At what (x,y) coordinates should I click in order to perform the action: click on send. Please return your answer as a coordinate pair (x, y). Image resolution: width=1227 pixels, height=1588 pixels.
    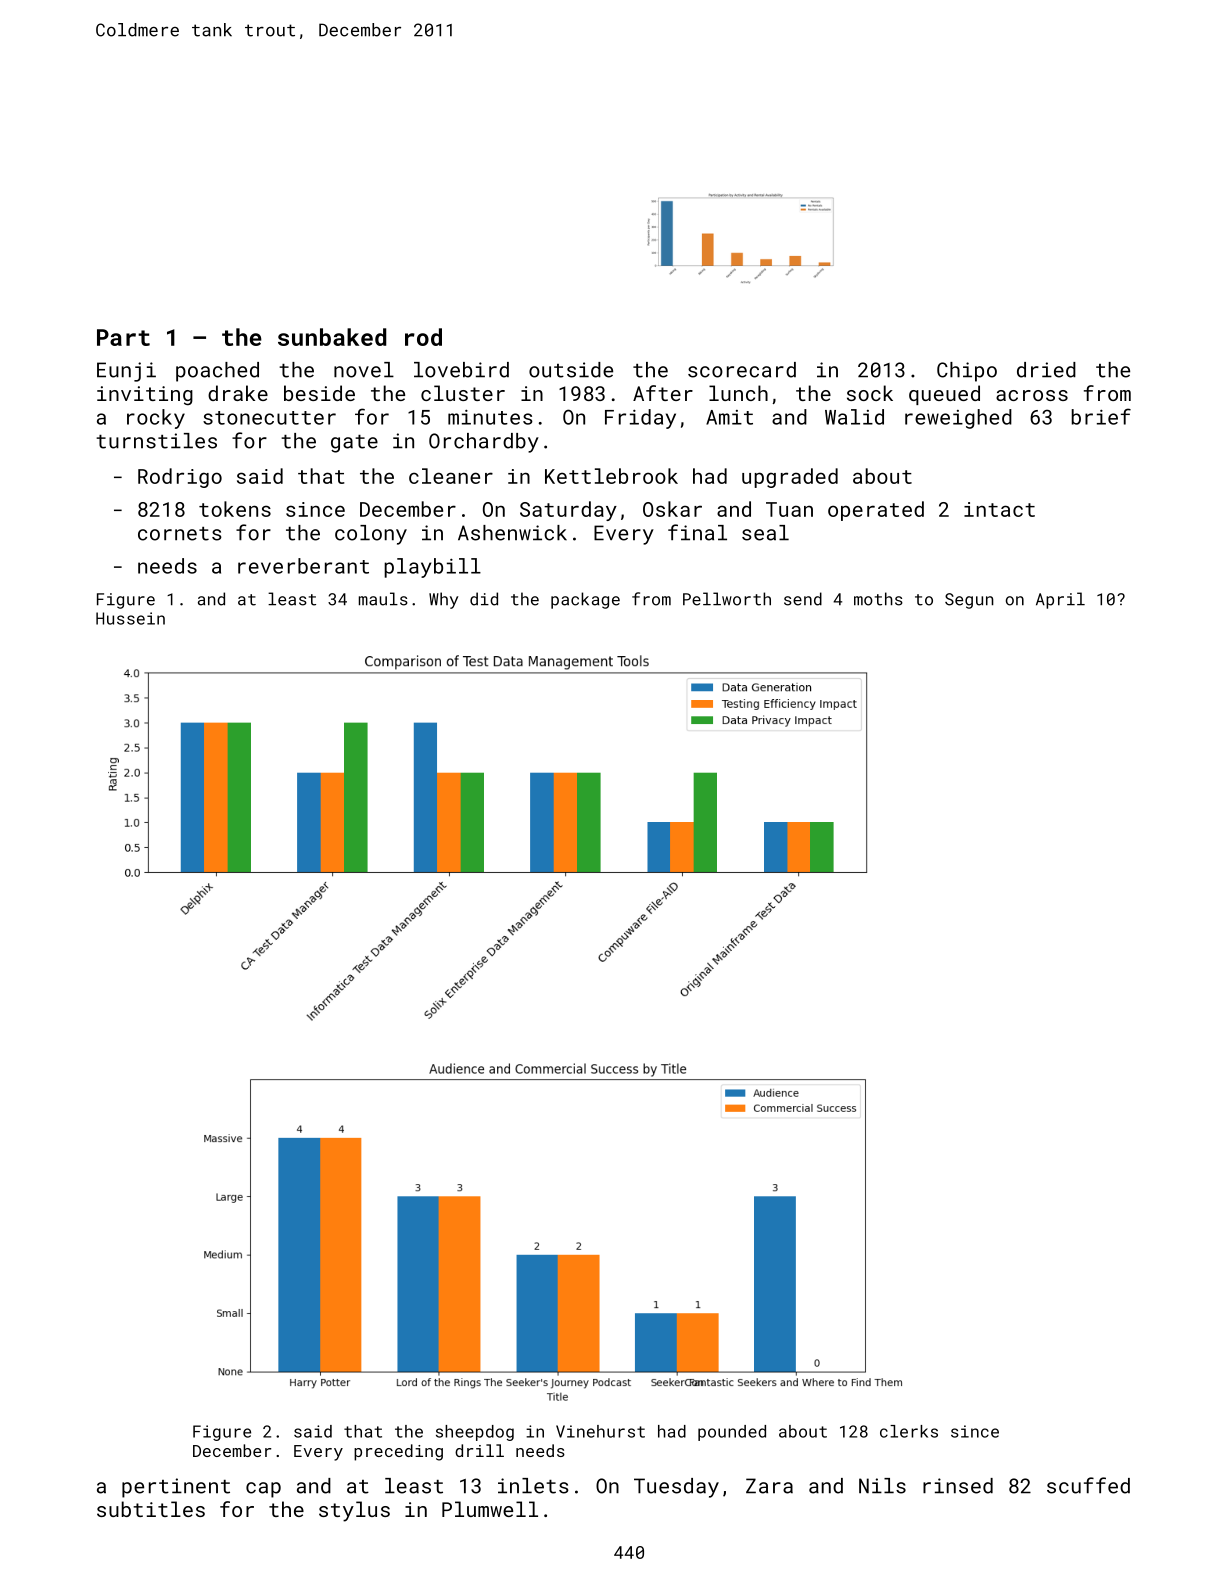
    Looking at the image, I should click on (803, 599).
